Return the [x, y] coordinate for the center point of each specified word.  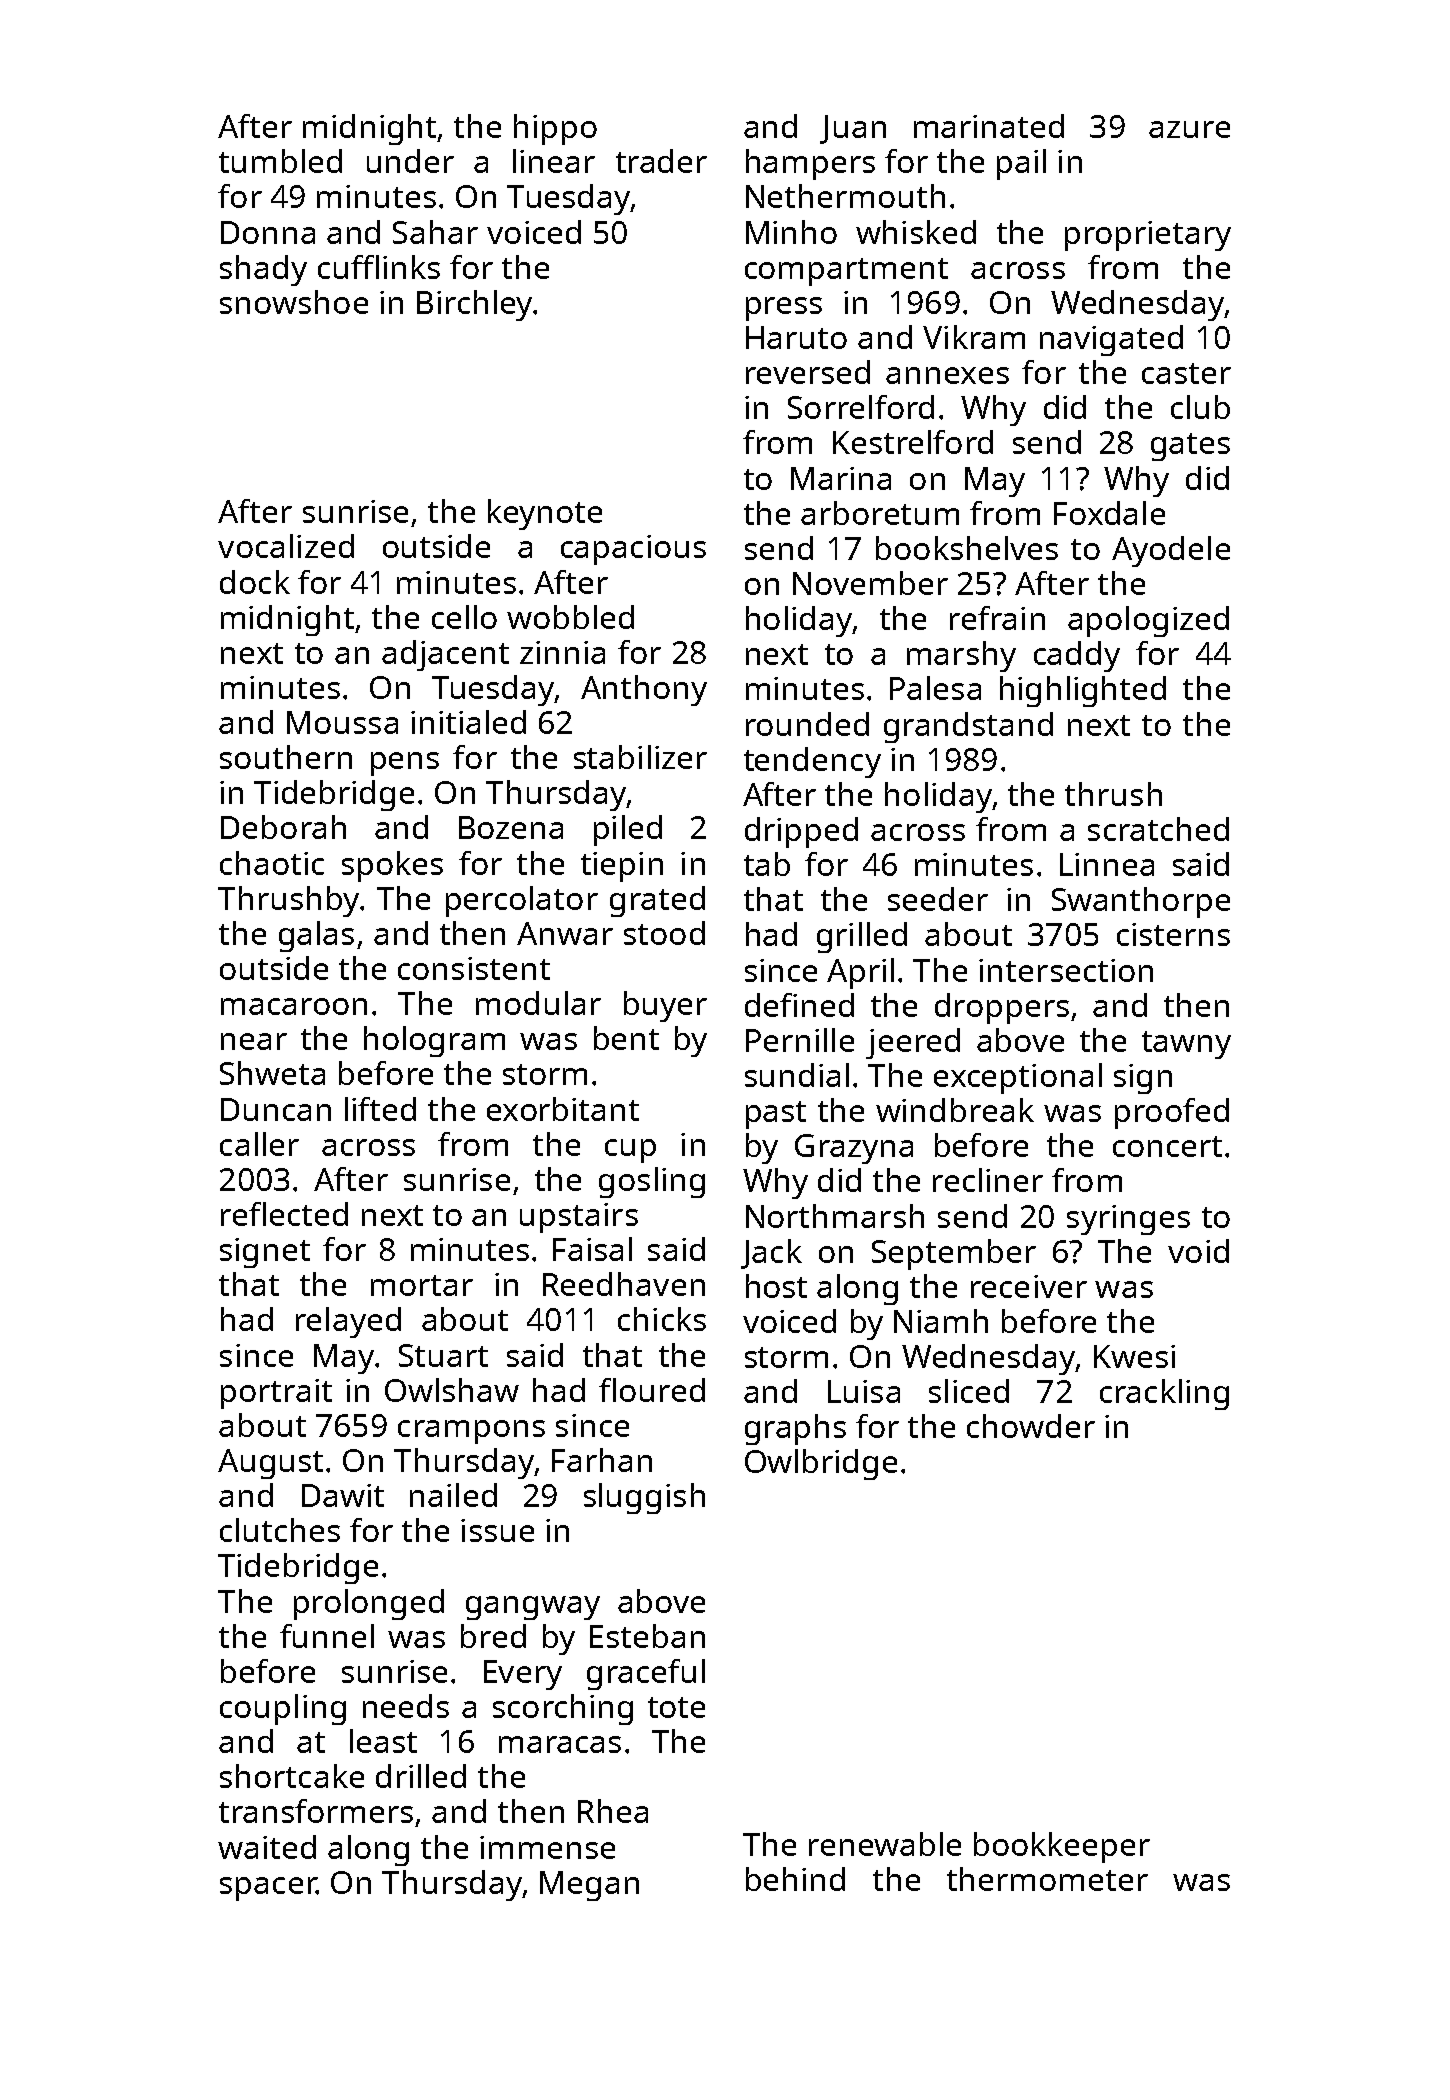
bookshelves [967, 548]
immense [547, 1847]
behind [795, 1879]
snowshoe [294, 302]
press [784, 309]
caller [259, 1144]
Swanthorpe [1141, 902]
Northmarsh [835, 1216]
